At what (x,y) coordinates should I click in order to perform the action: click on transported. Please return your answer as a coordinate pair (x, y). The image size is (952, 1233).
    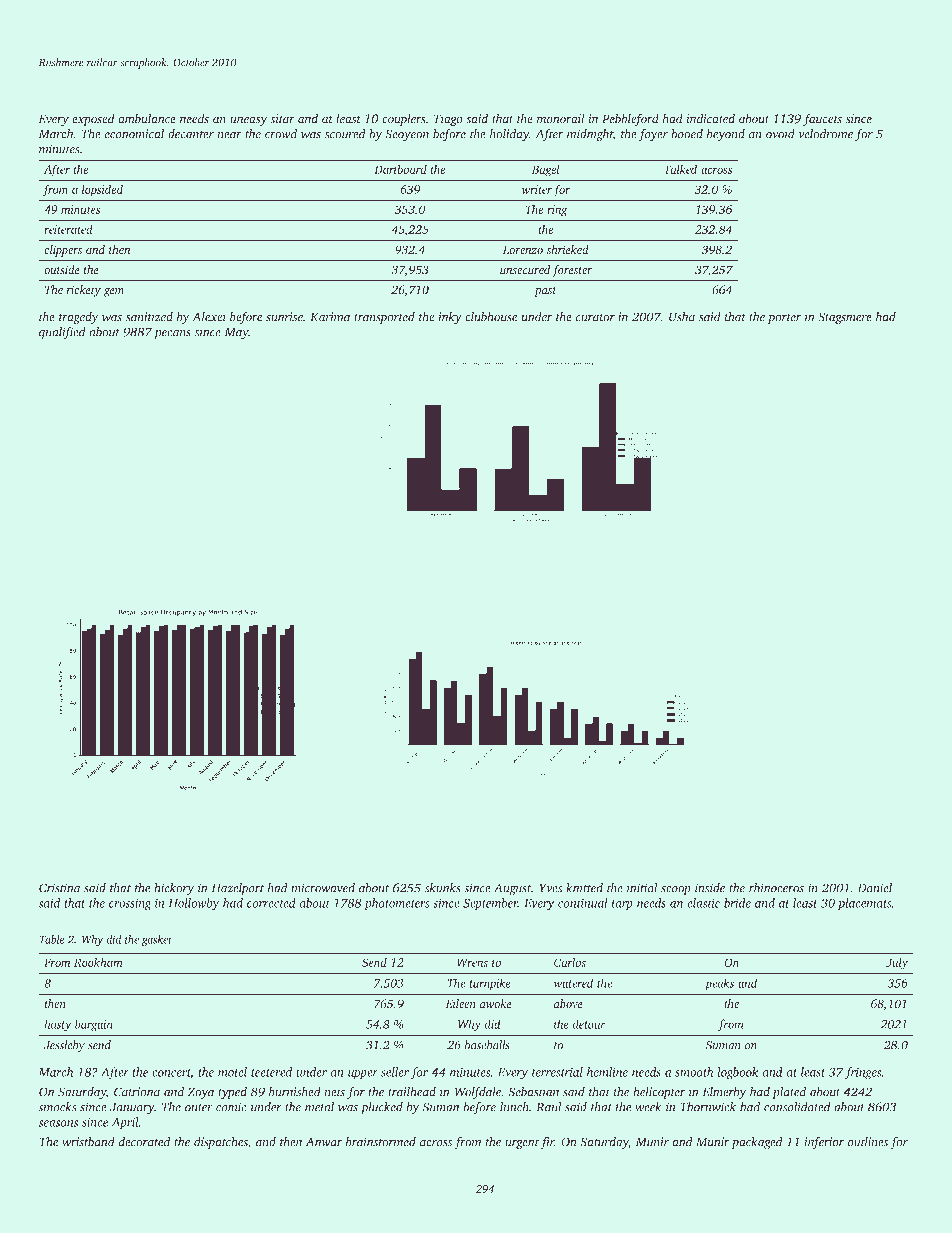
    Looking at the image, I should click on (384, 318).
